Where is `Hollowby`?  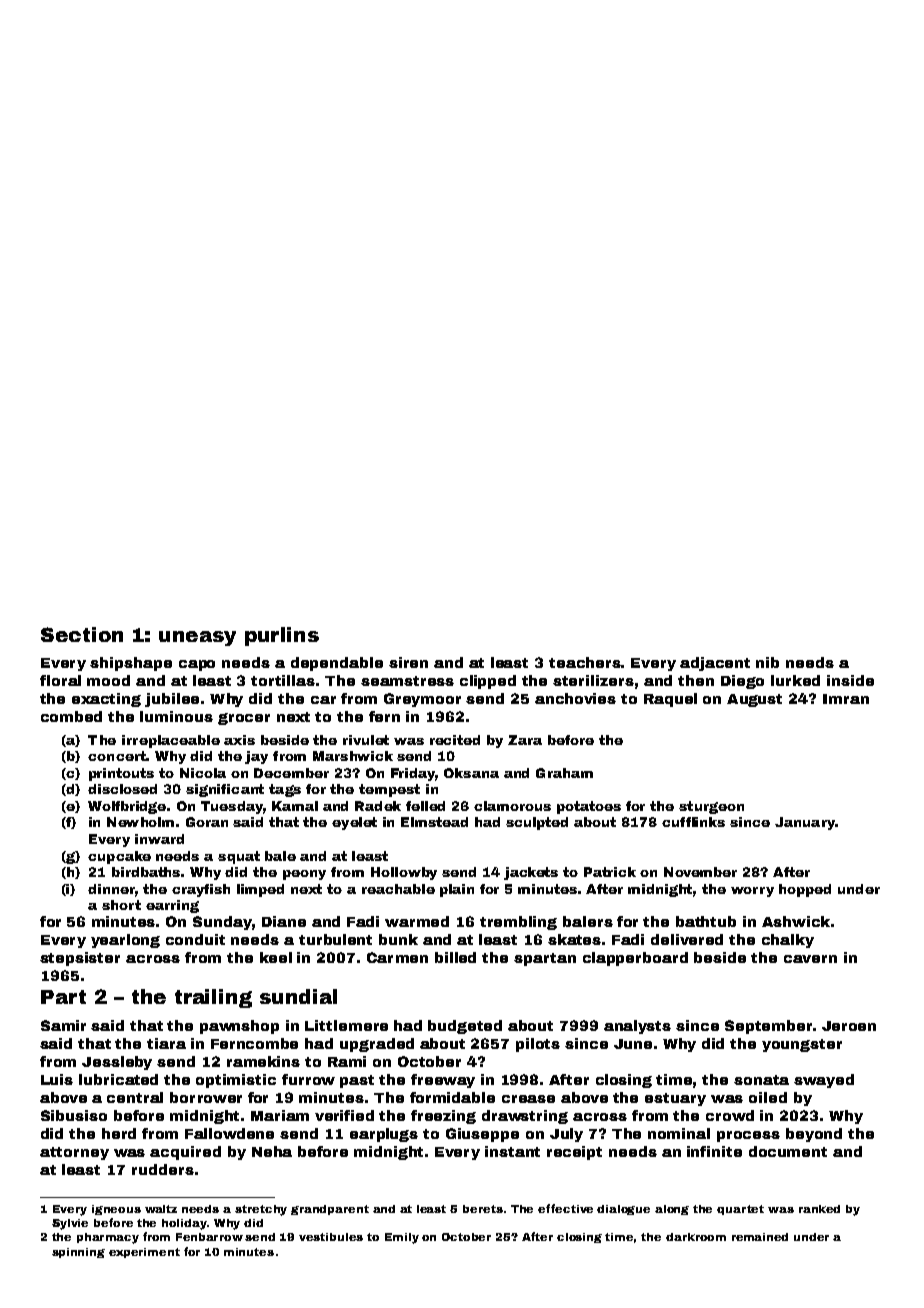
Hollowby is located at coordinates (404, 873).
